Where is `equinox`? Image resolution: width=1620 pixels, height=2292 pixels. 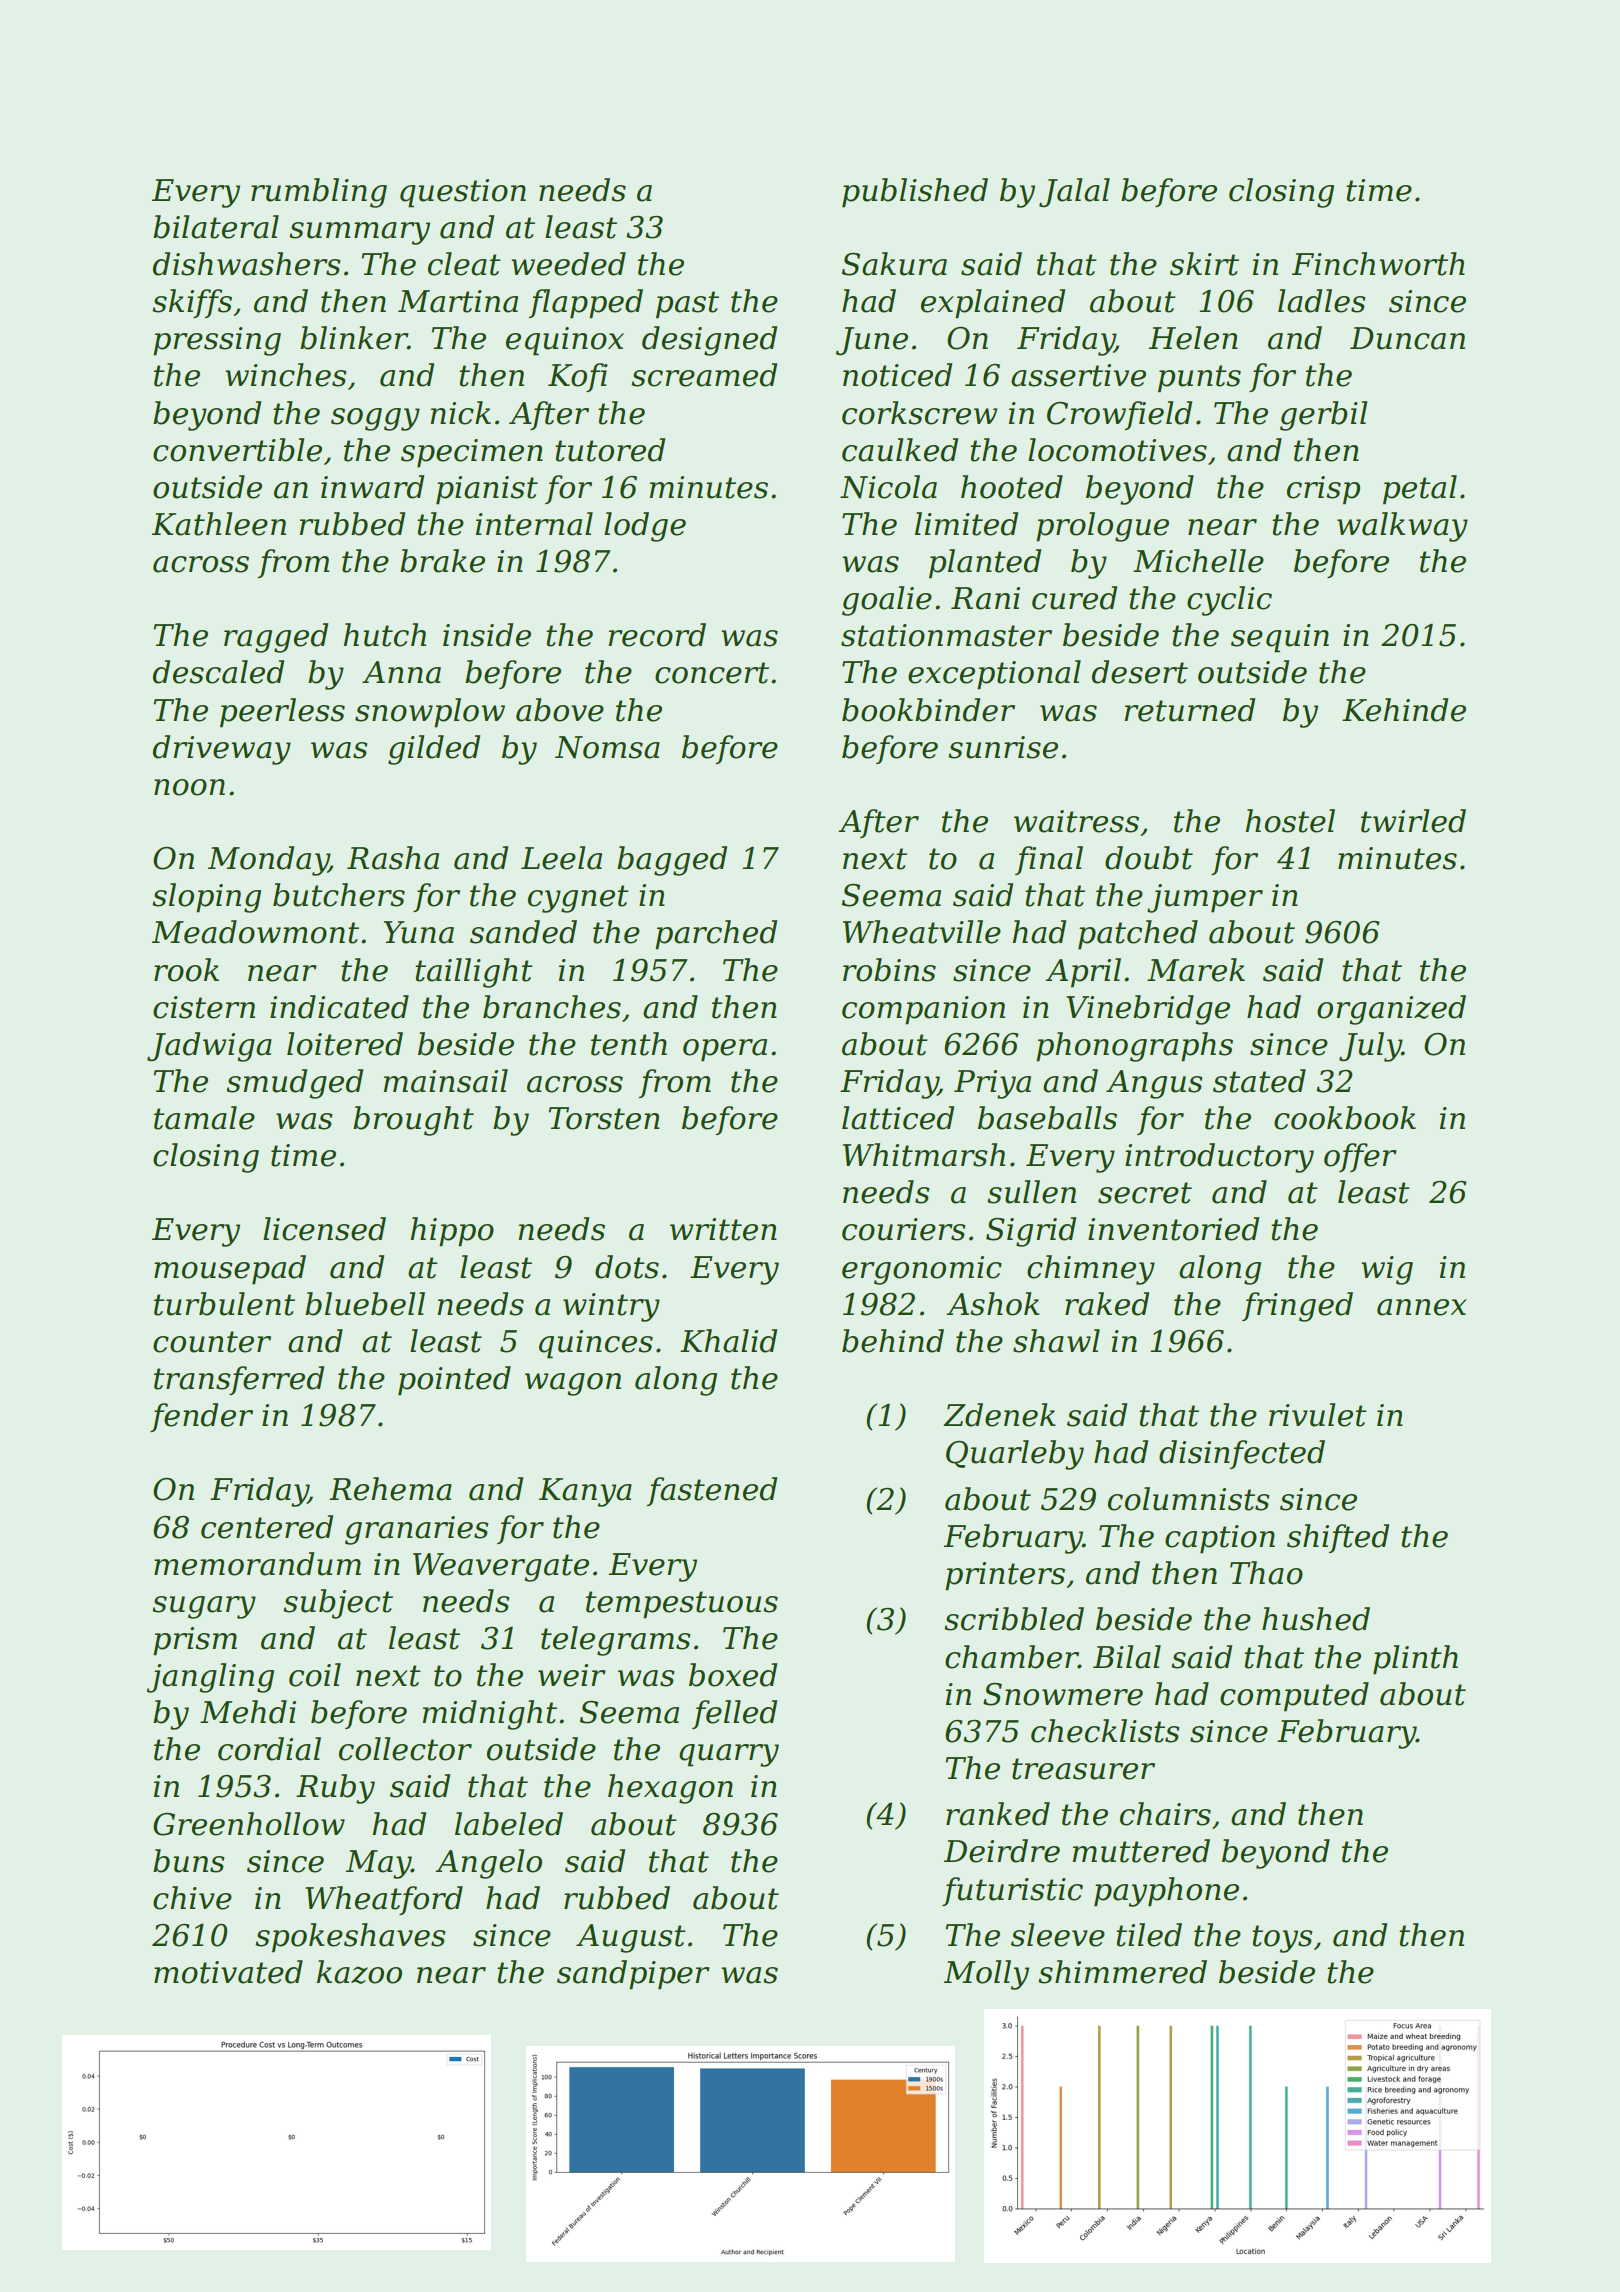 equinox is located at coordinates (565, 341).
